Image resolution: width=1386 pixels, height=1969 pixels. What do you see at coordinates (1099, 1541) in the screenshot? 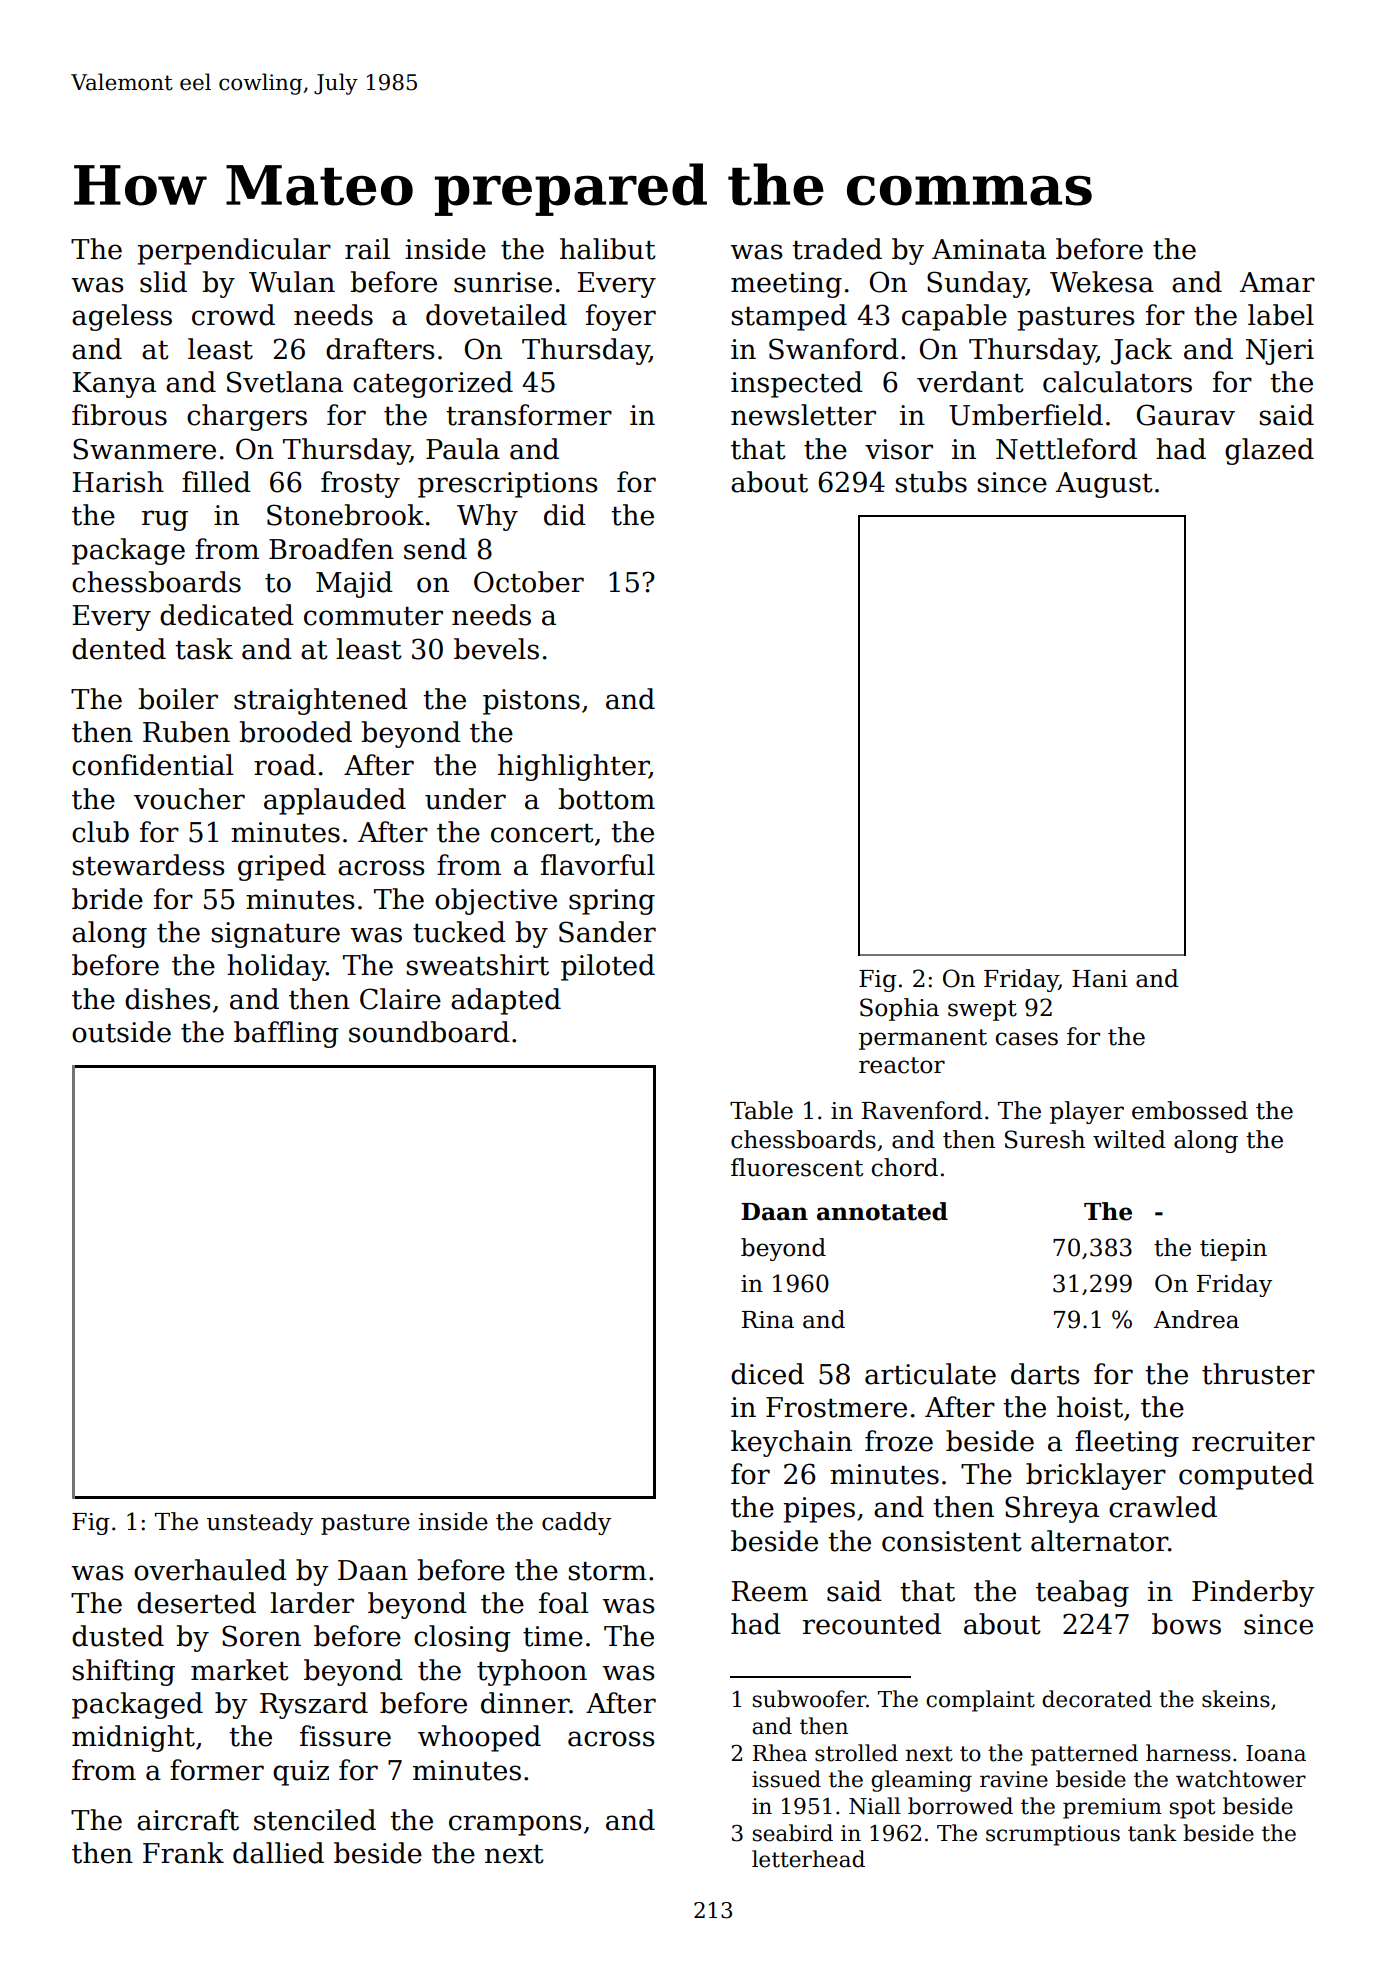
I see `alternator` at bounding box center [1099, 1541].
